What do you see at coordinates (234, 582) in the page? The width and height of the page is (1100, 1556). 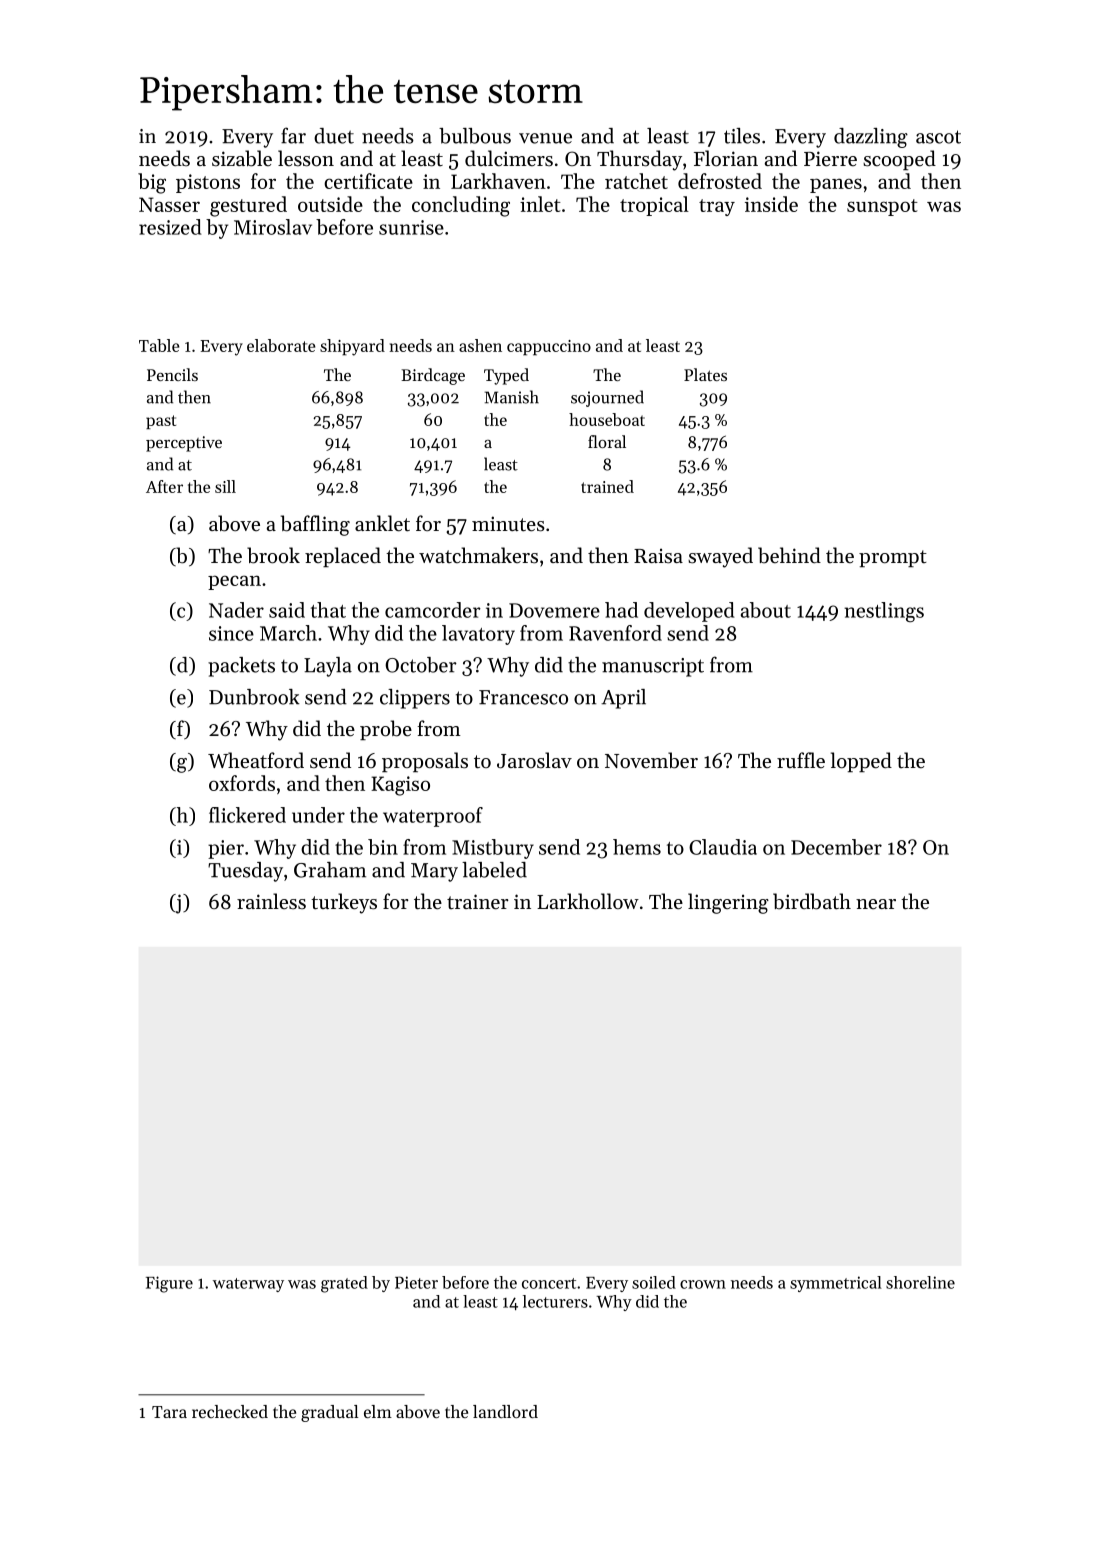 I see `pecan` at bounding box center [234, 582].
